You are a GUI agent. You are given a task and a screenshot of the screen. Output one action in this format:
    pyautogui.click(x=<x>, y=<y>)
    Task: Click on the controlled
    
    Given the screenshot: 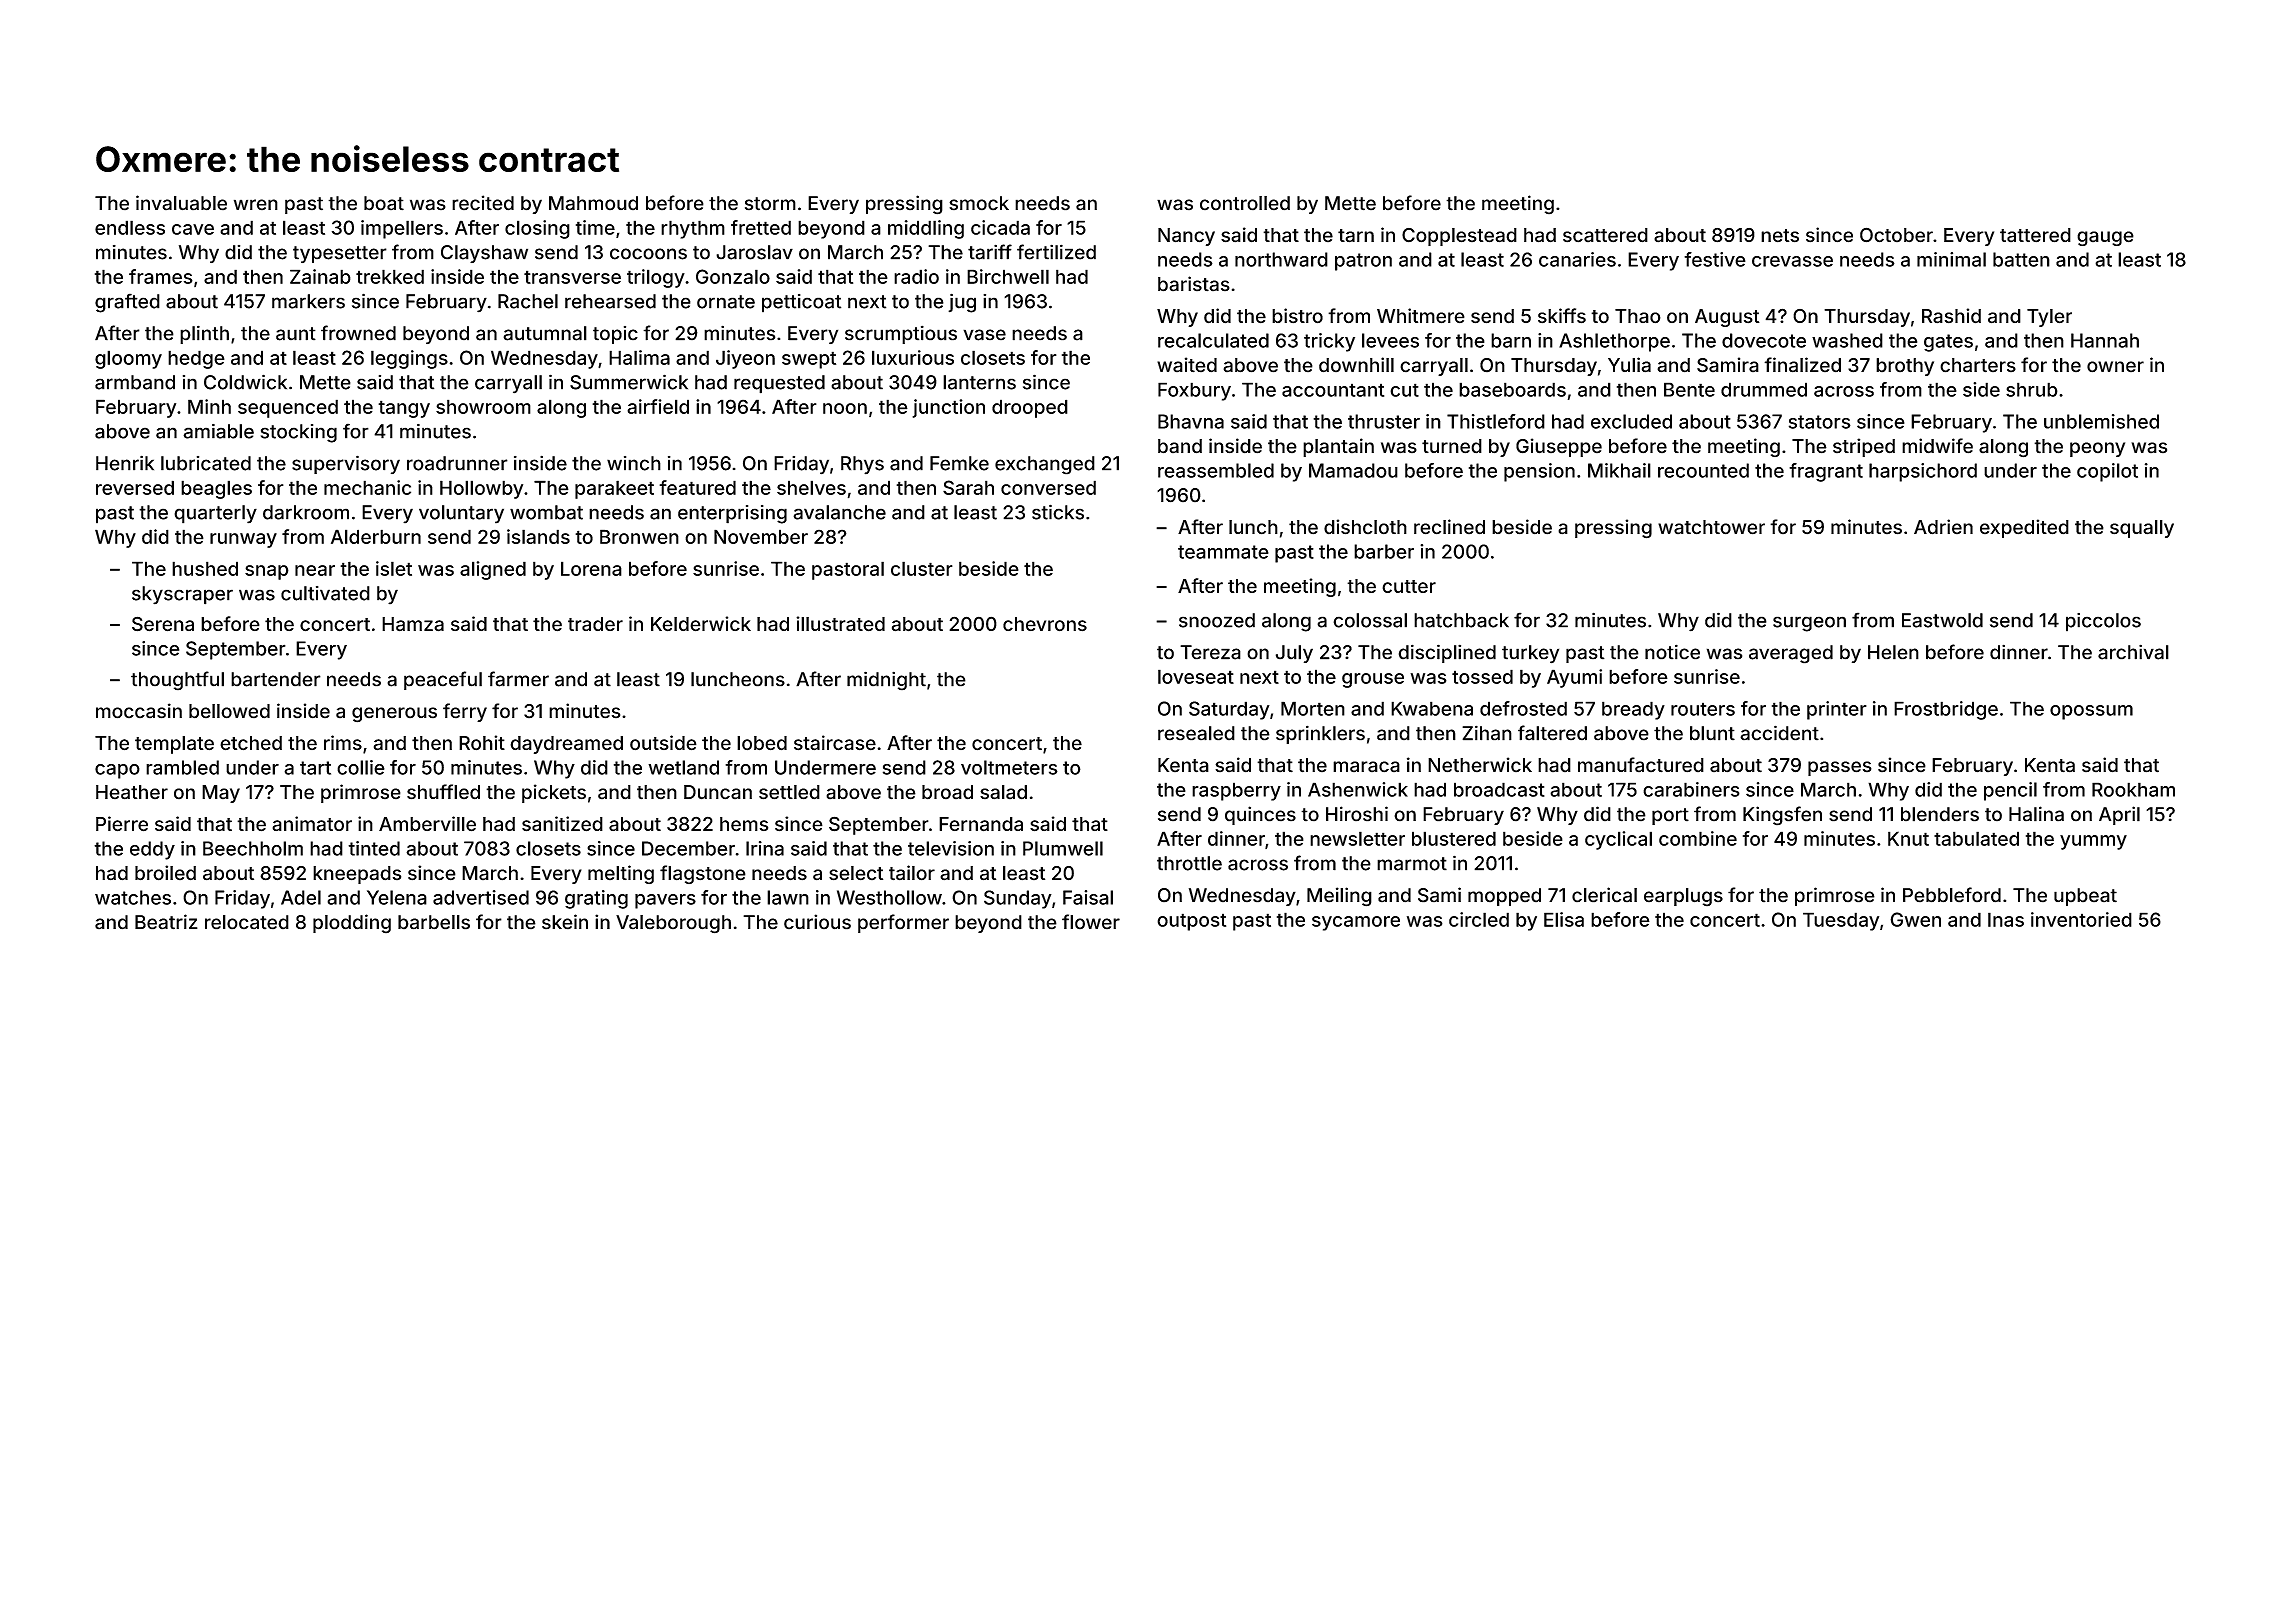 What is the action you would take?
    pyautogui.click(x=1245, y=203)
